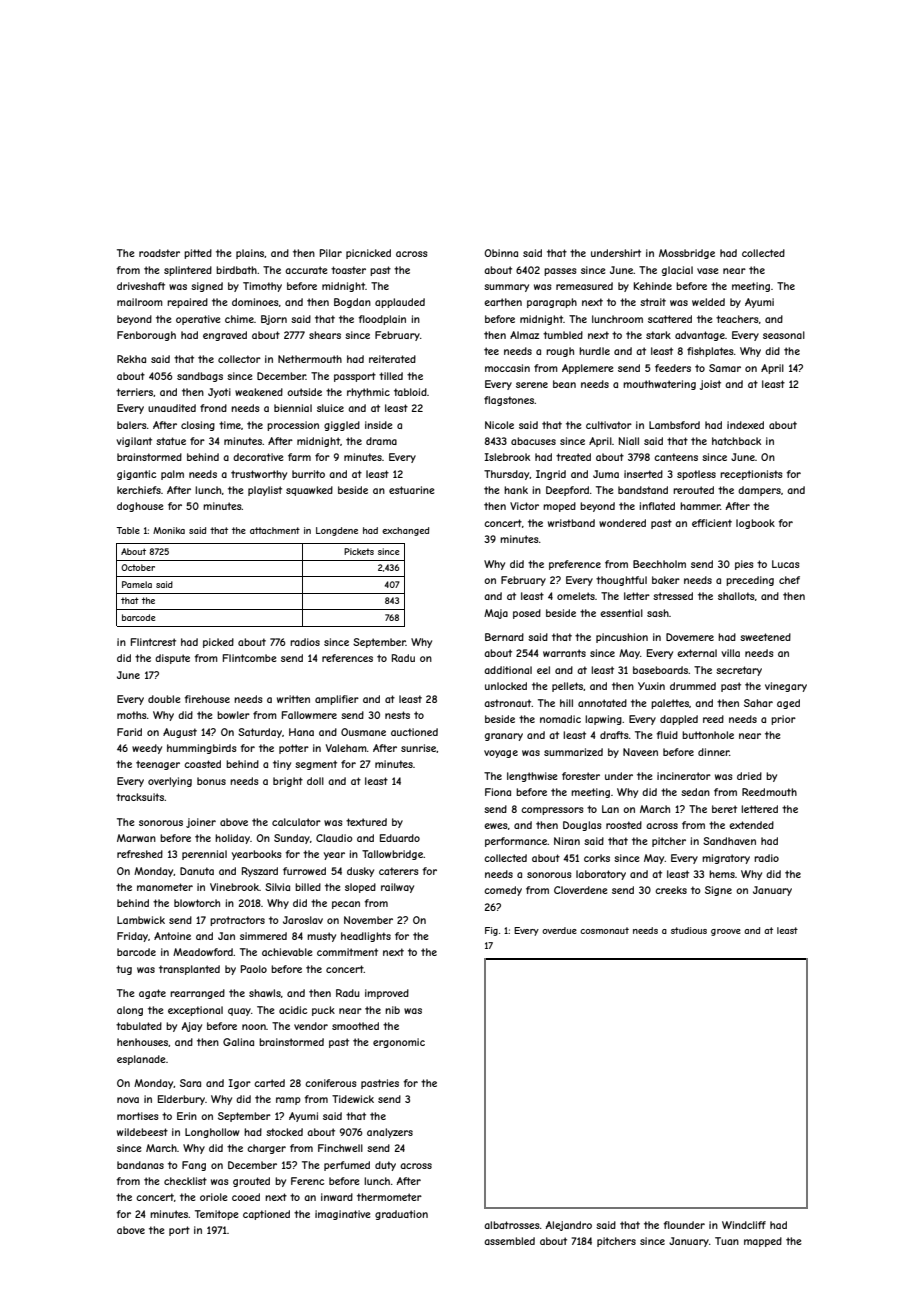 The image size is (924, 1314). I want to click on Maja, so click(496, 614).
